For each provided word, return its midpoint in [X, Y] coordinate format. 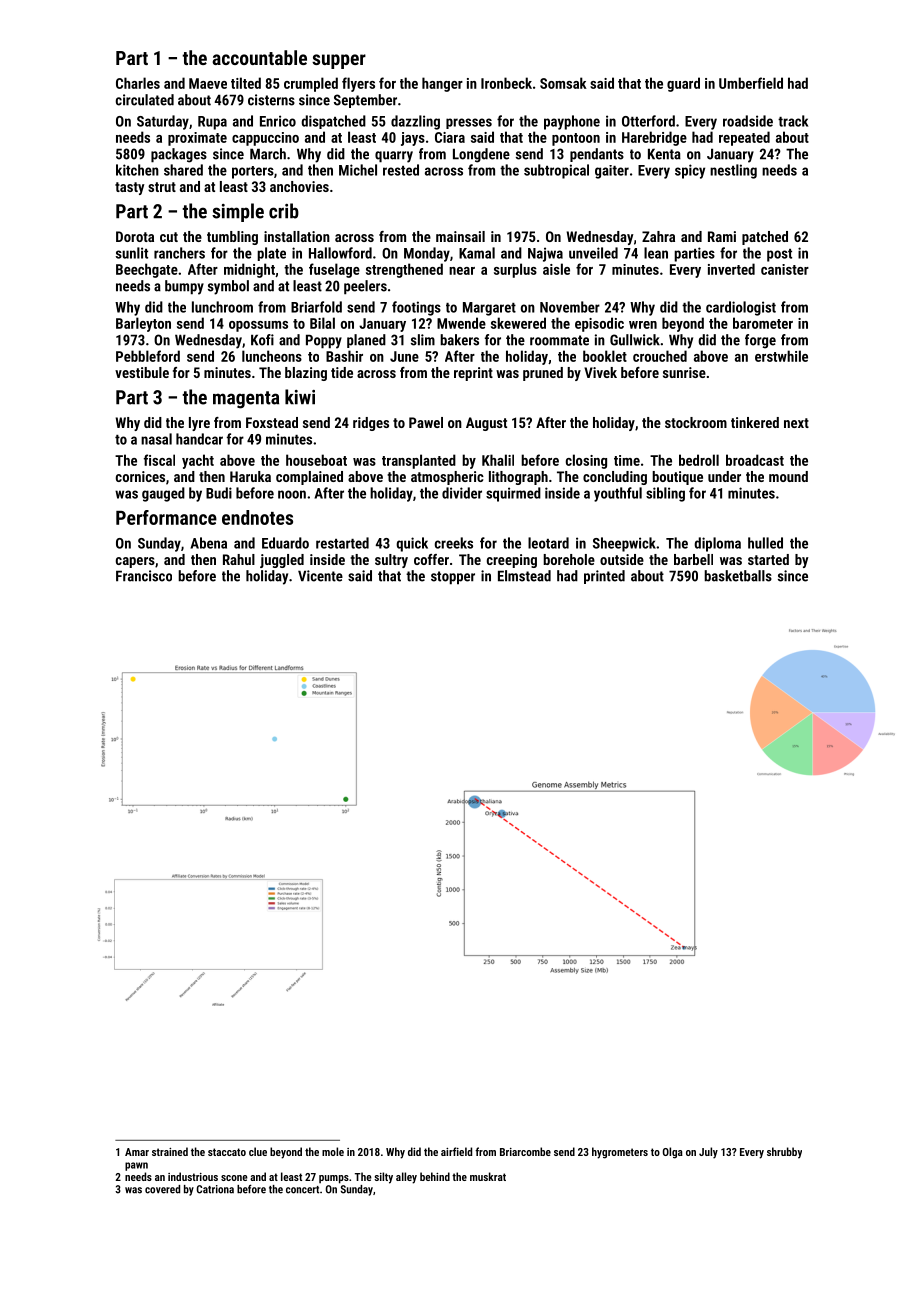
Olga [673, 1153]
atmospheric [447, 478]
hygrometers [620, 1153]
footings [416, 308]
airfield [456, 1151]
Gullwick [635, 340]
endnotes [257, 517]
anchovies [299, 186]
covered [162, 1189]
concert [302, 1190]
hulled [765, 543]
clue [258, 1151]
